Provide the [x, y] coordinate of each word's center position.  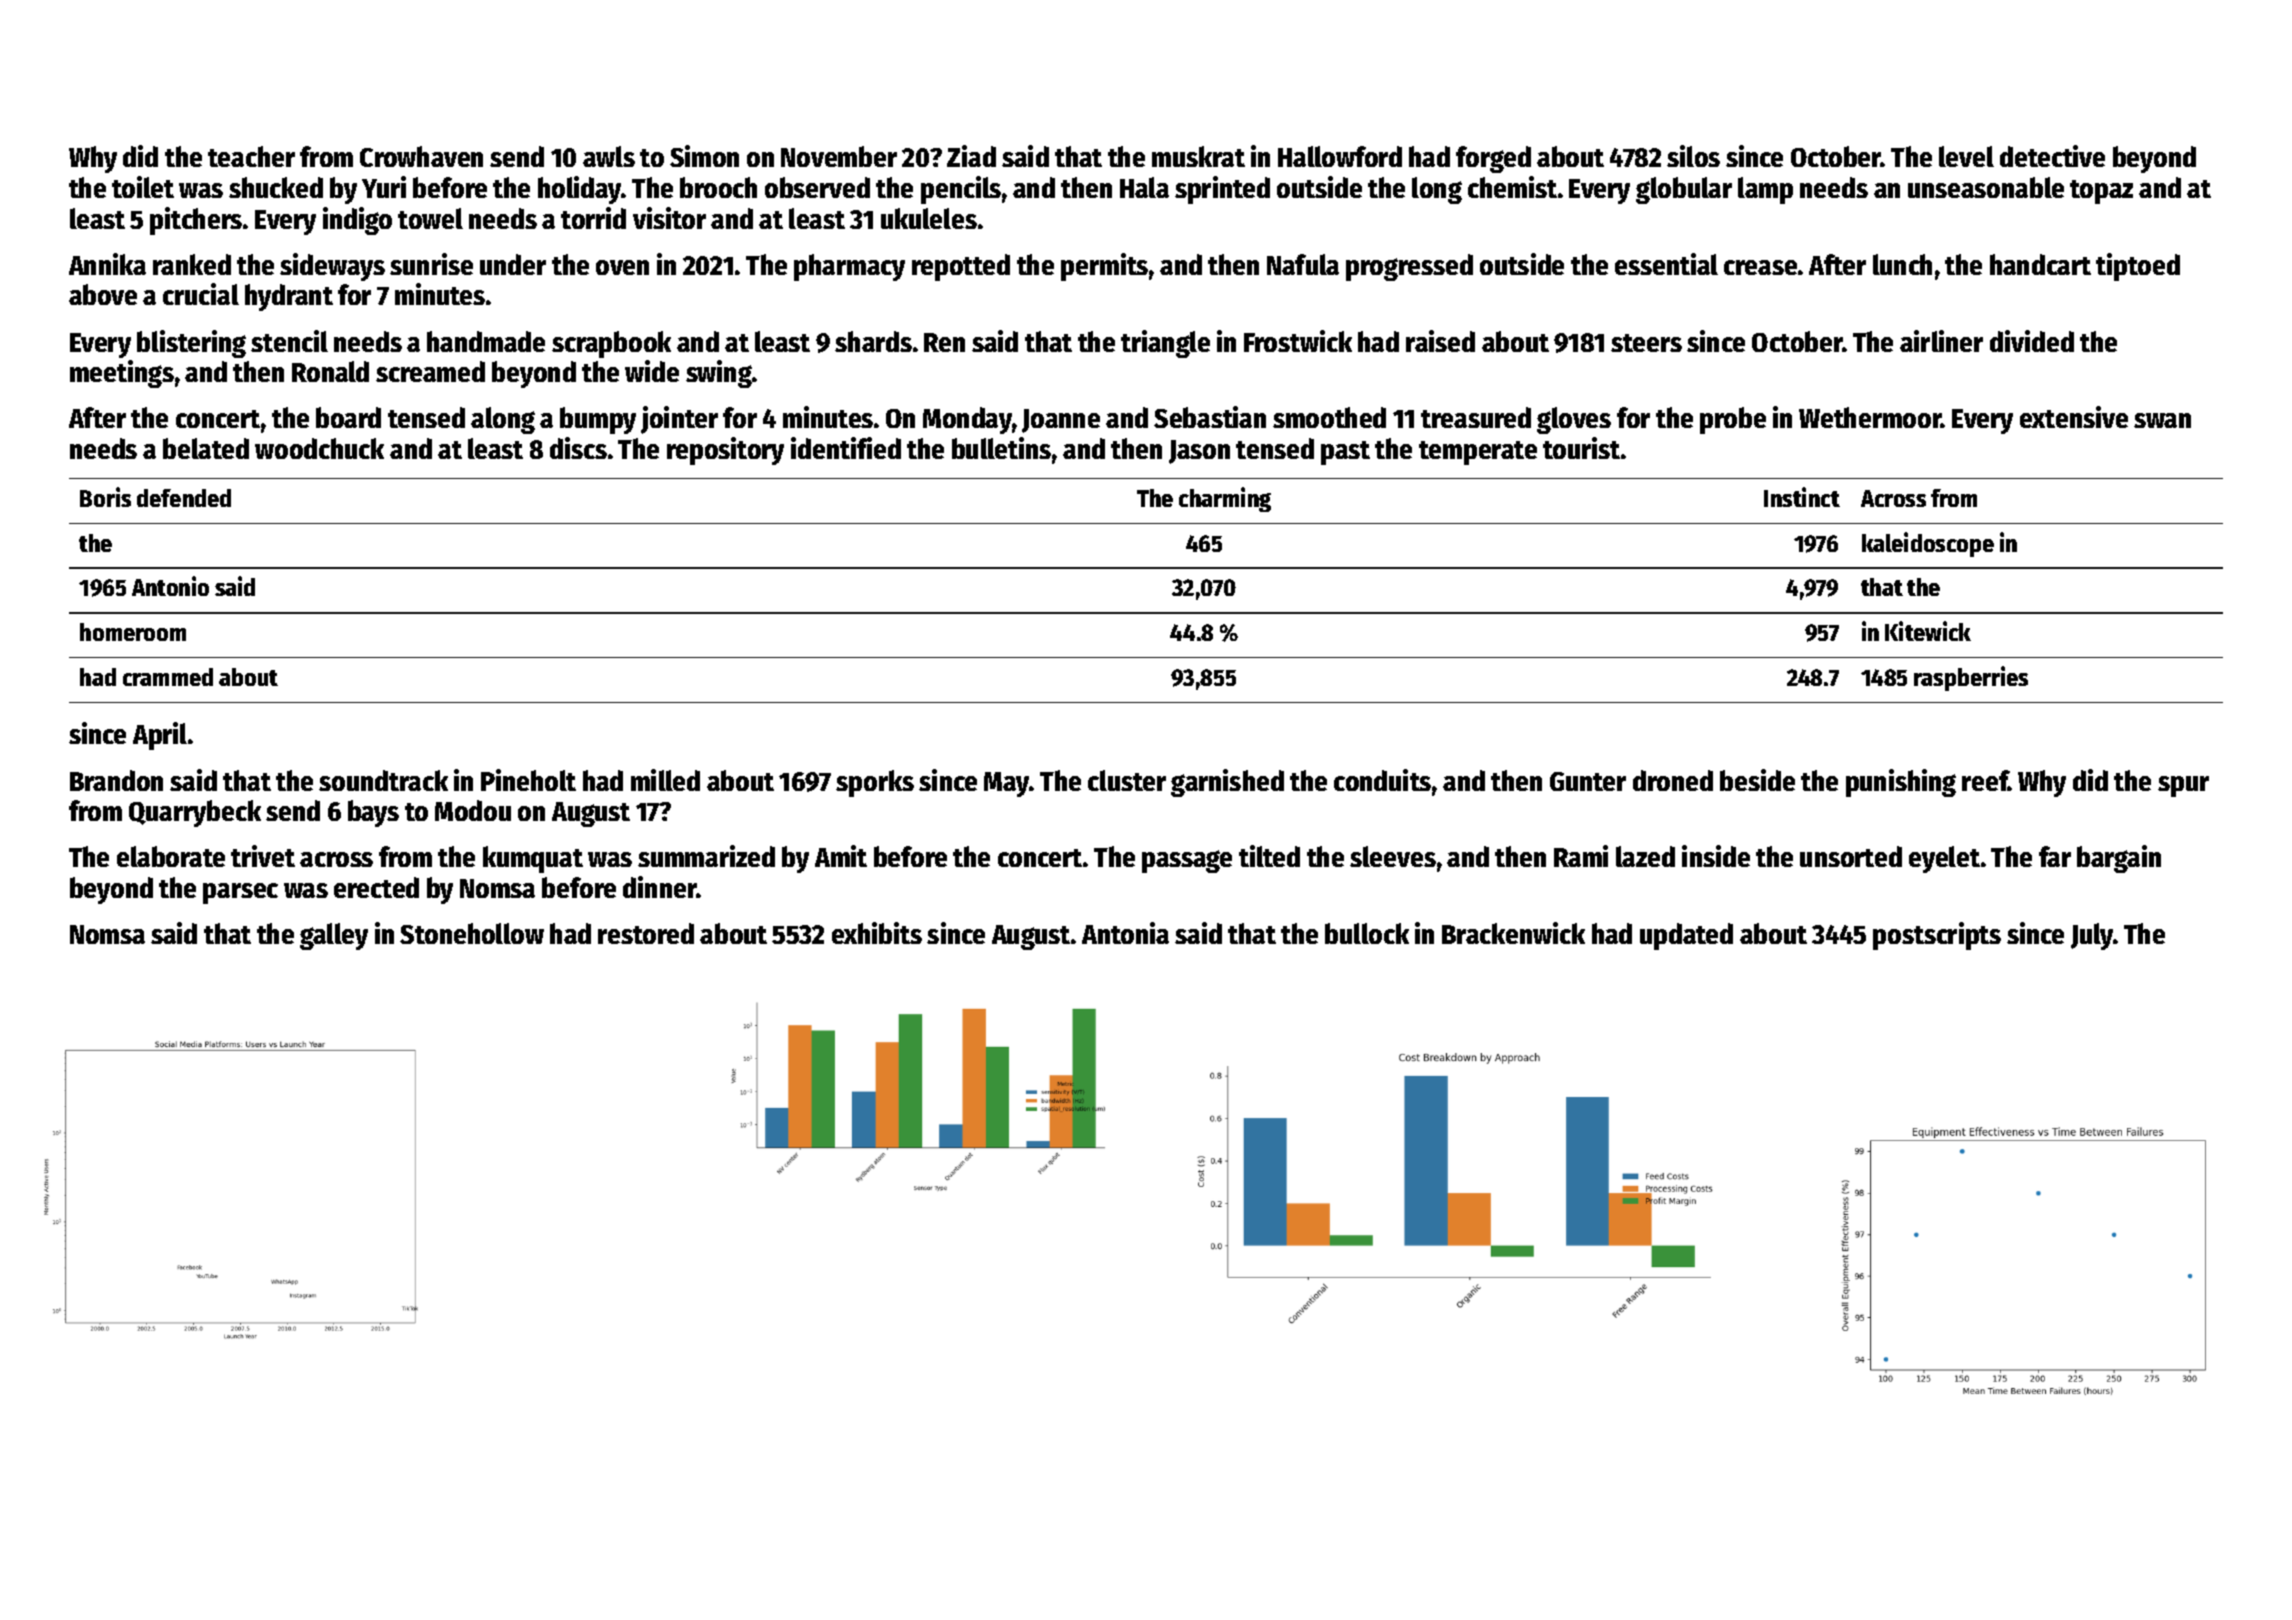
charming [1225, 499]
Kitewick [1928, 631]
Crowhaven [421, 156]
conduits [1382, 780]
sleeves [1393, 856]
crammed [168, 677]
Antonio [170, 586]
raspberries [1971, 678]
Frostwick [1298, 341]
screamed [430, 371]
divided [2032, 341]
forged [1493, 159]
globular [1684, 190]
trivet [263, 856]
